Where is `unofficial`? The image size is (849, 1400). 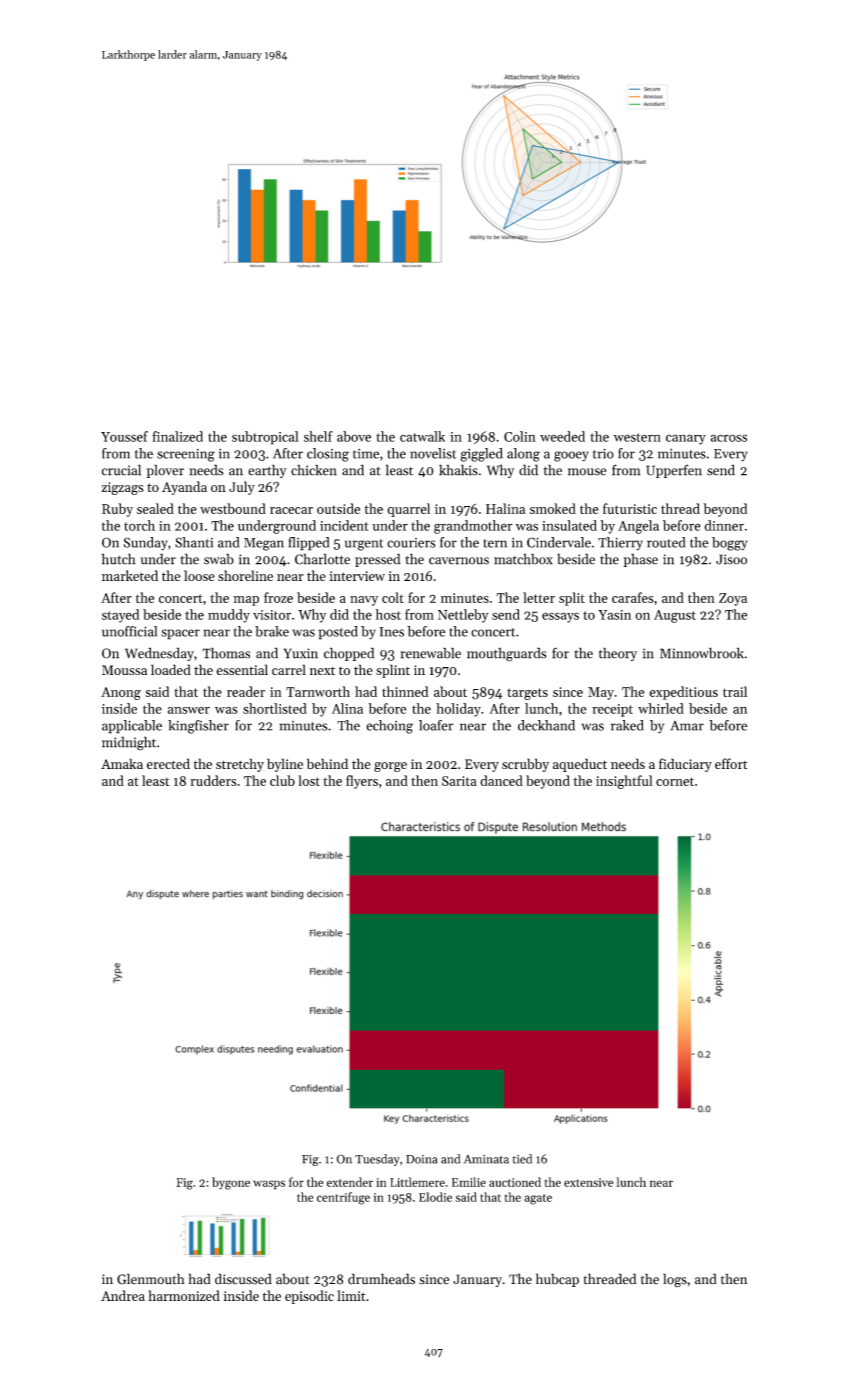 unofficial is located at coordinates (129, 631).
